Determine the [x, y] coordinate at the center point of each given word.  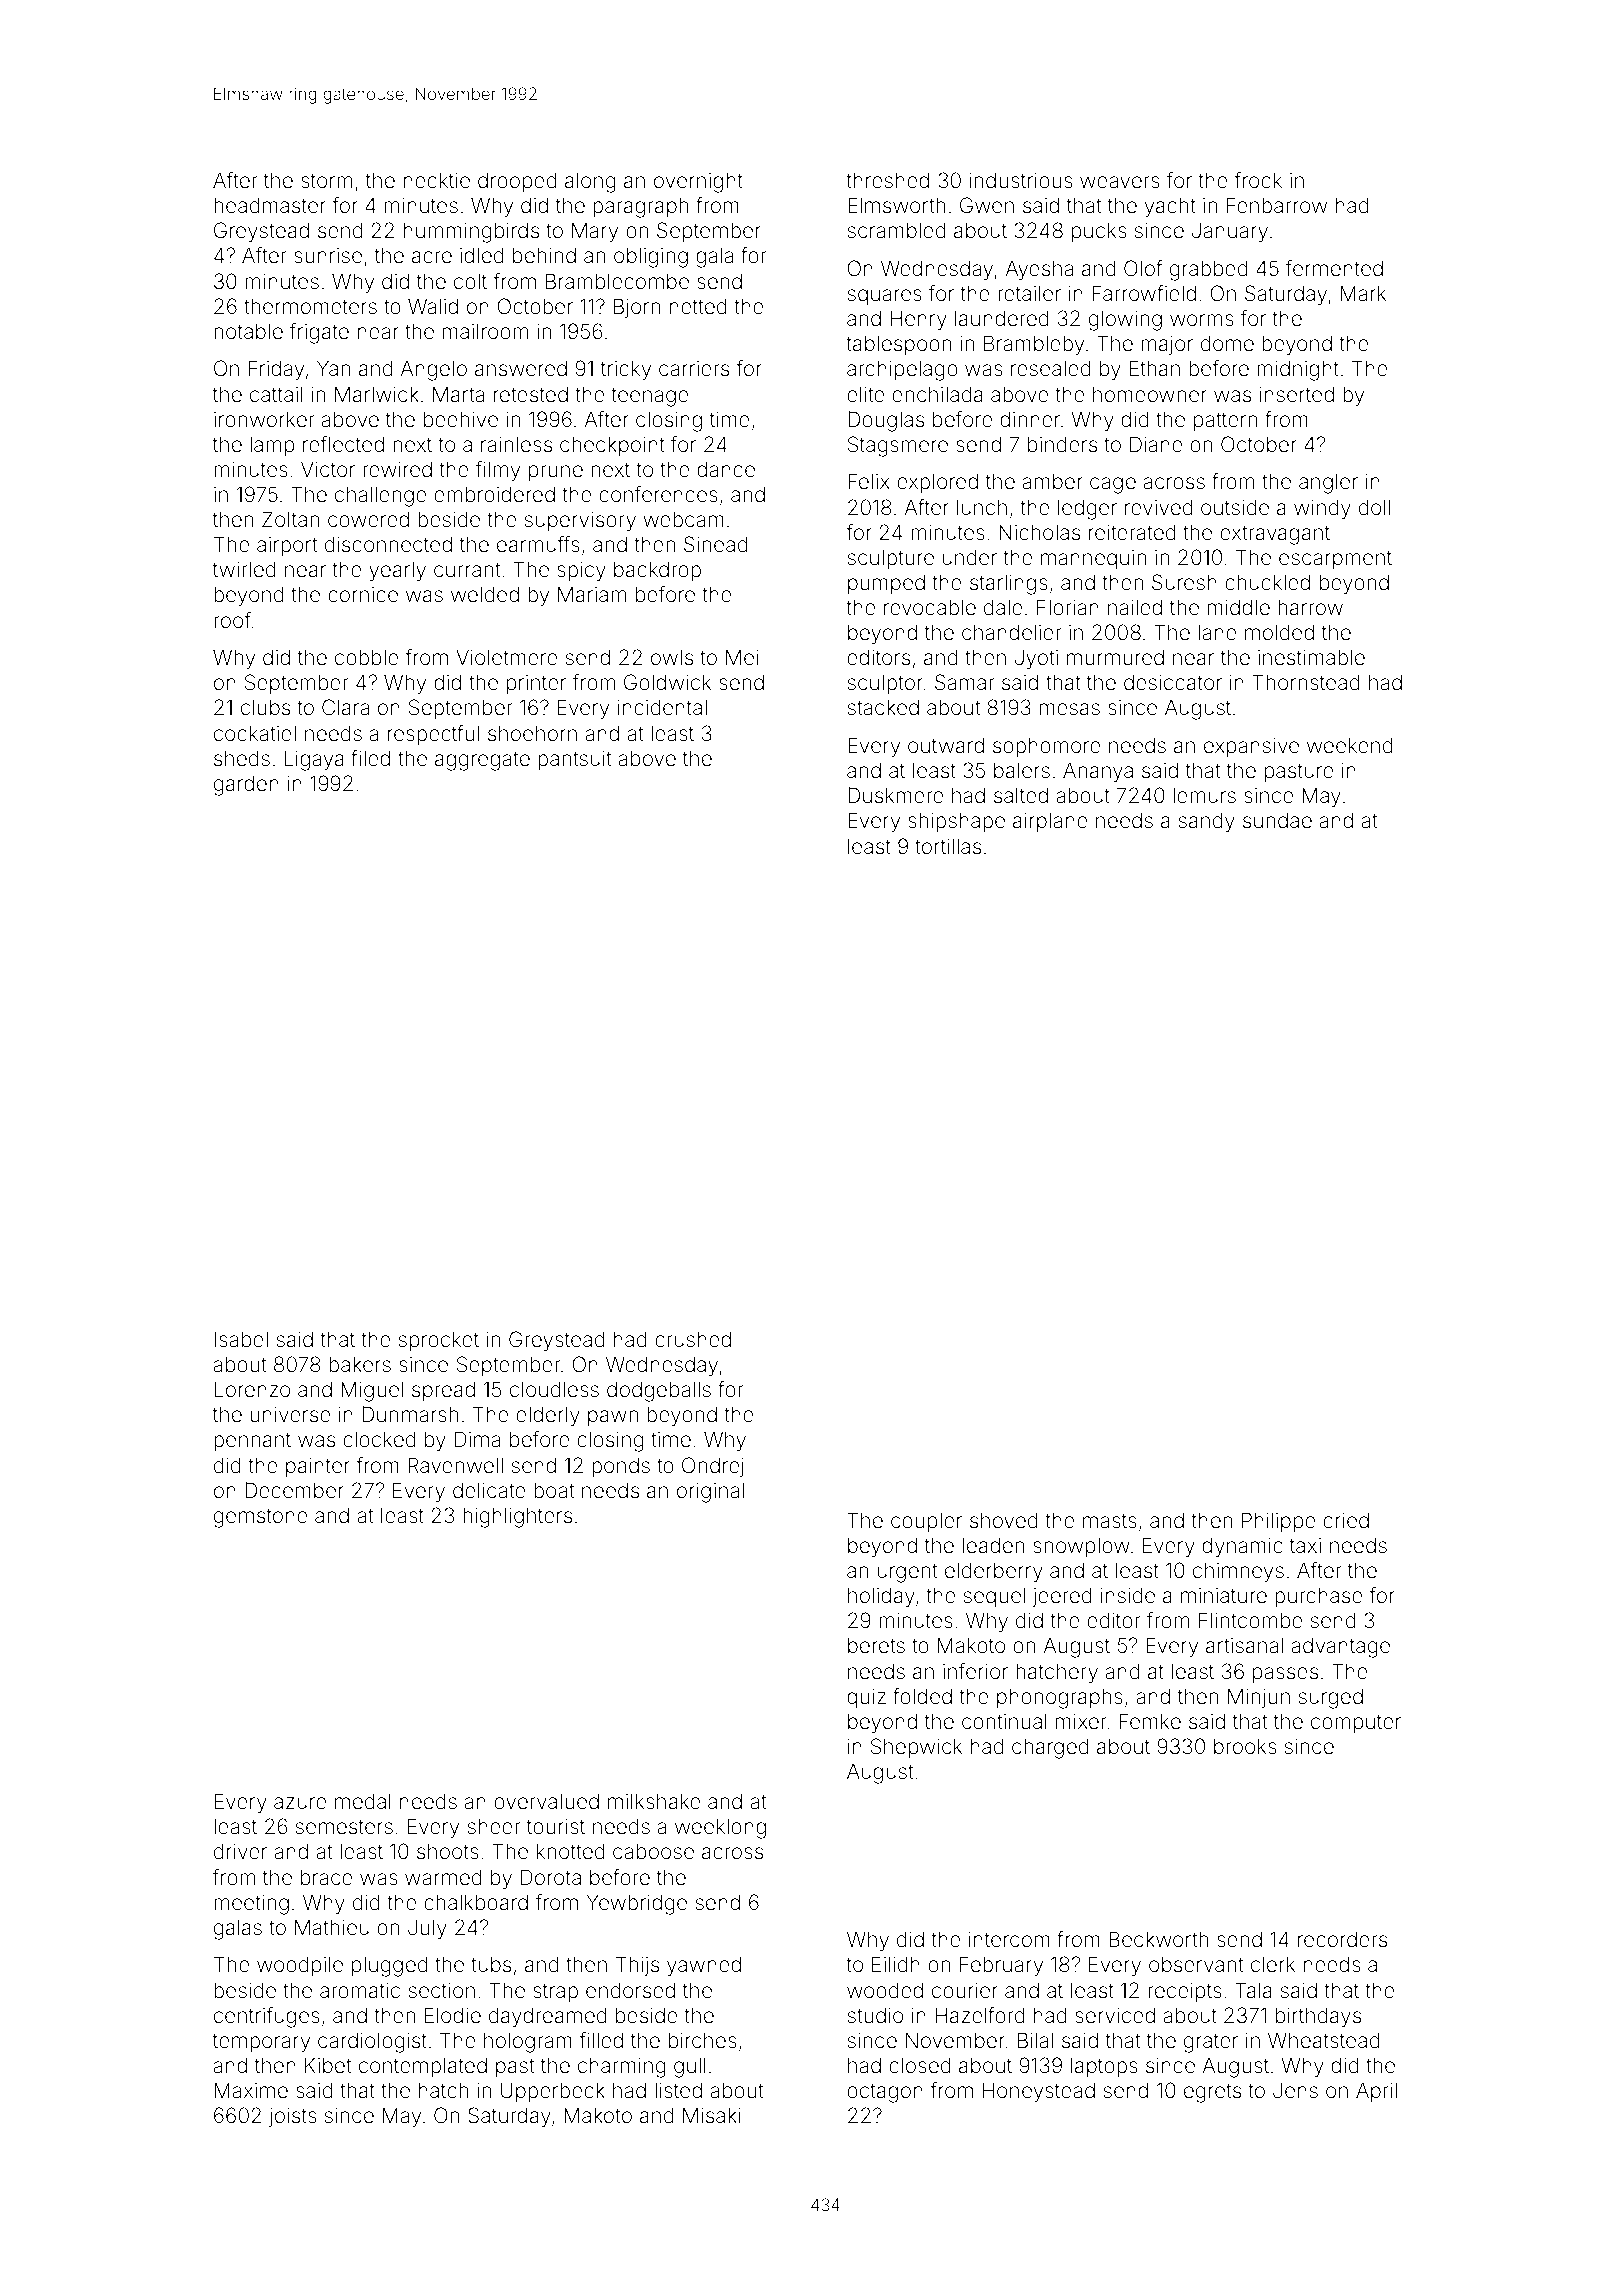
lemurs [1204, 796]
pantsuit [574, 760]
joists [293, 2118]
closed [920, 2065]
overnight [698, 182]
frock [1258, 180]
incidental [662, 708]
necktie [437, 180]
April [1376, 2092]
